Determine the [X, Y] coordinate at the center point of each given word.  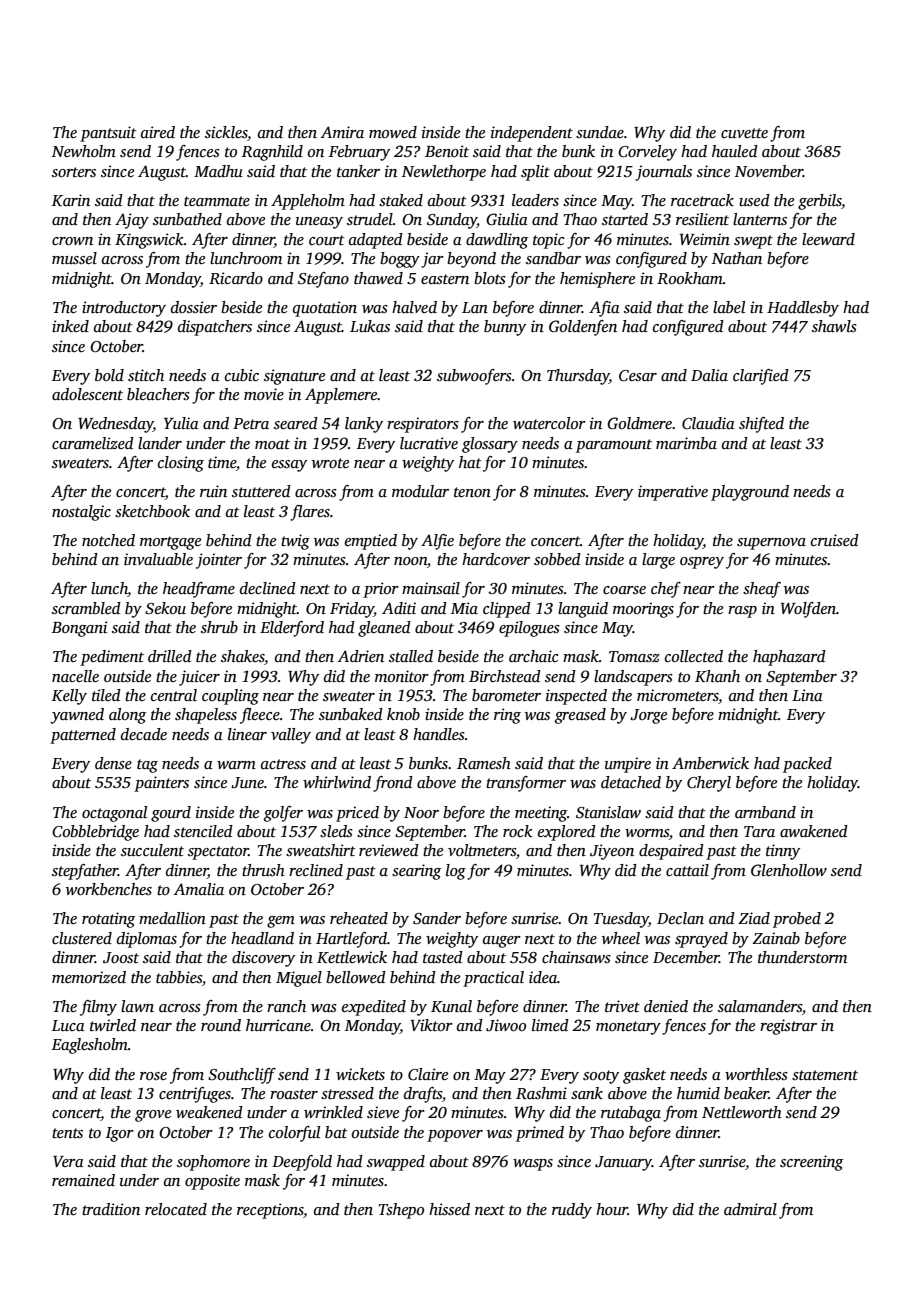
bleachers [158, 394]
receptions [270, 1211]
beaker [746, 1093]
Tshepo [401, 1211]
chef [666, 590]
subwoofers [474, 377]
